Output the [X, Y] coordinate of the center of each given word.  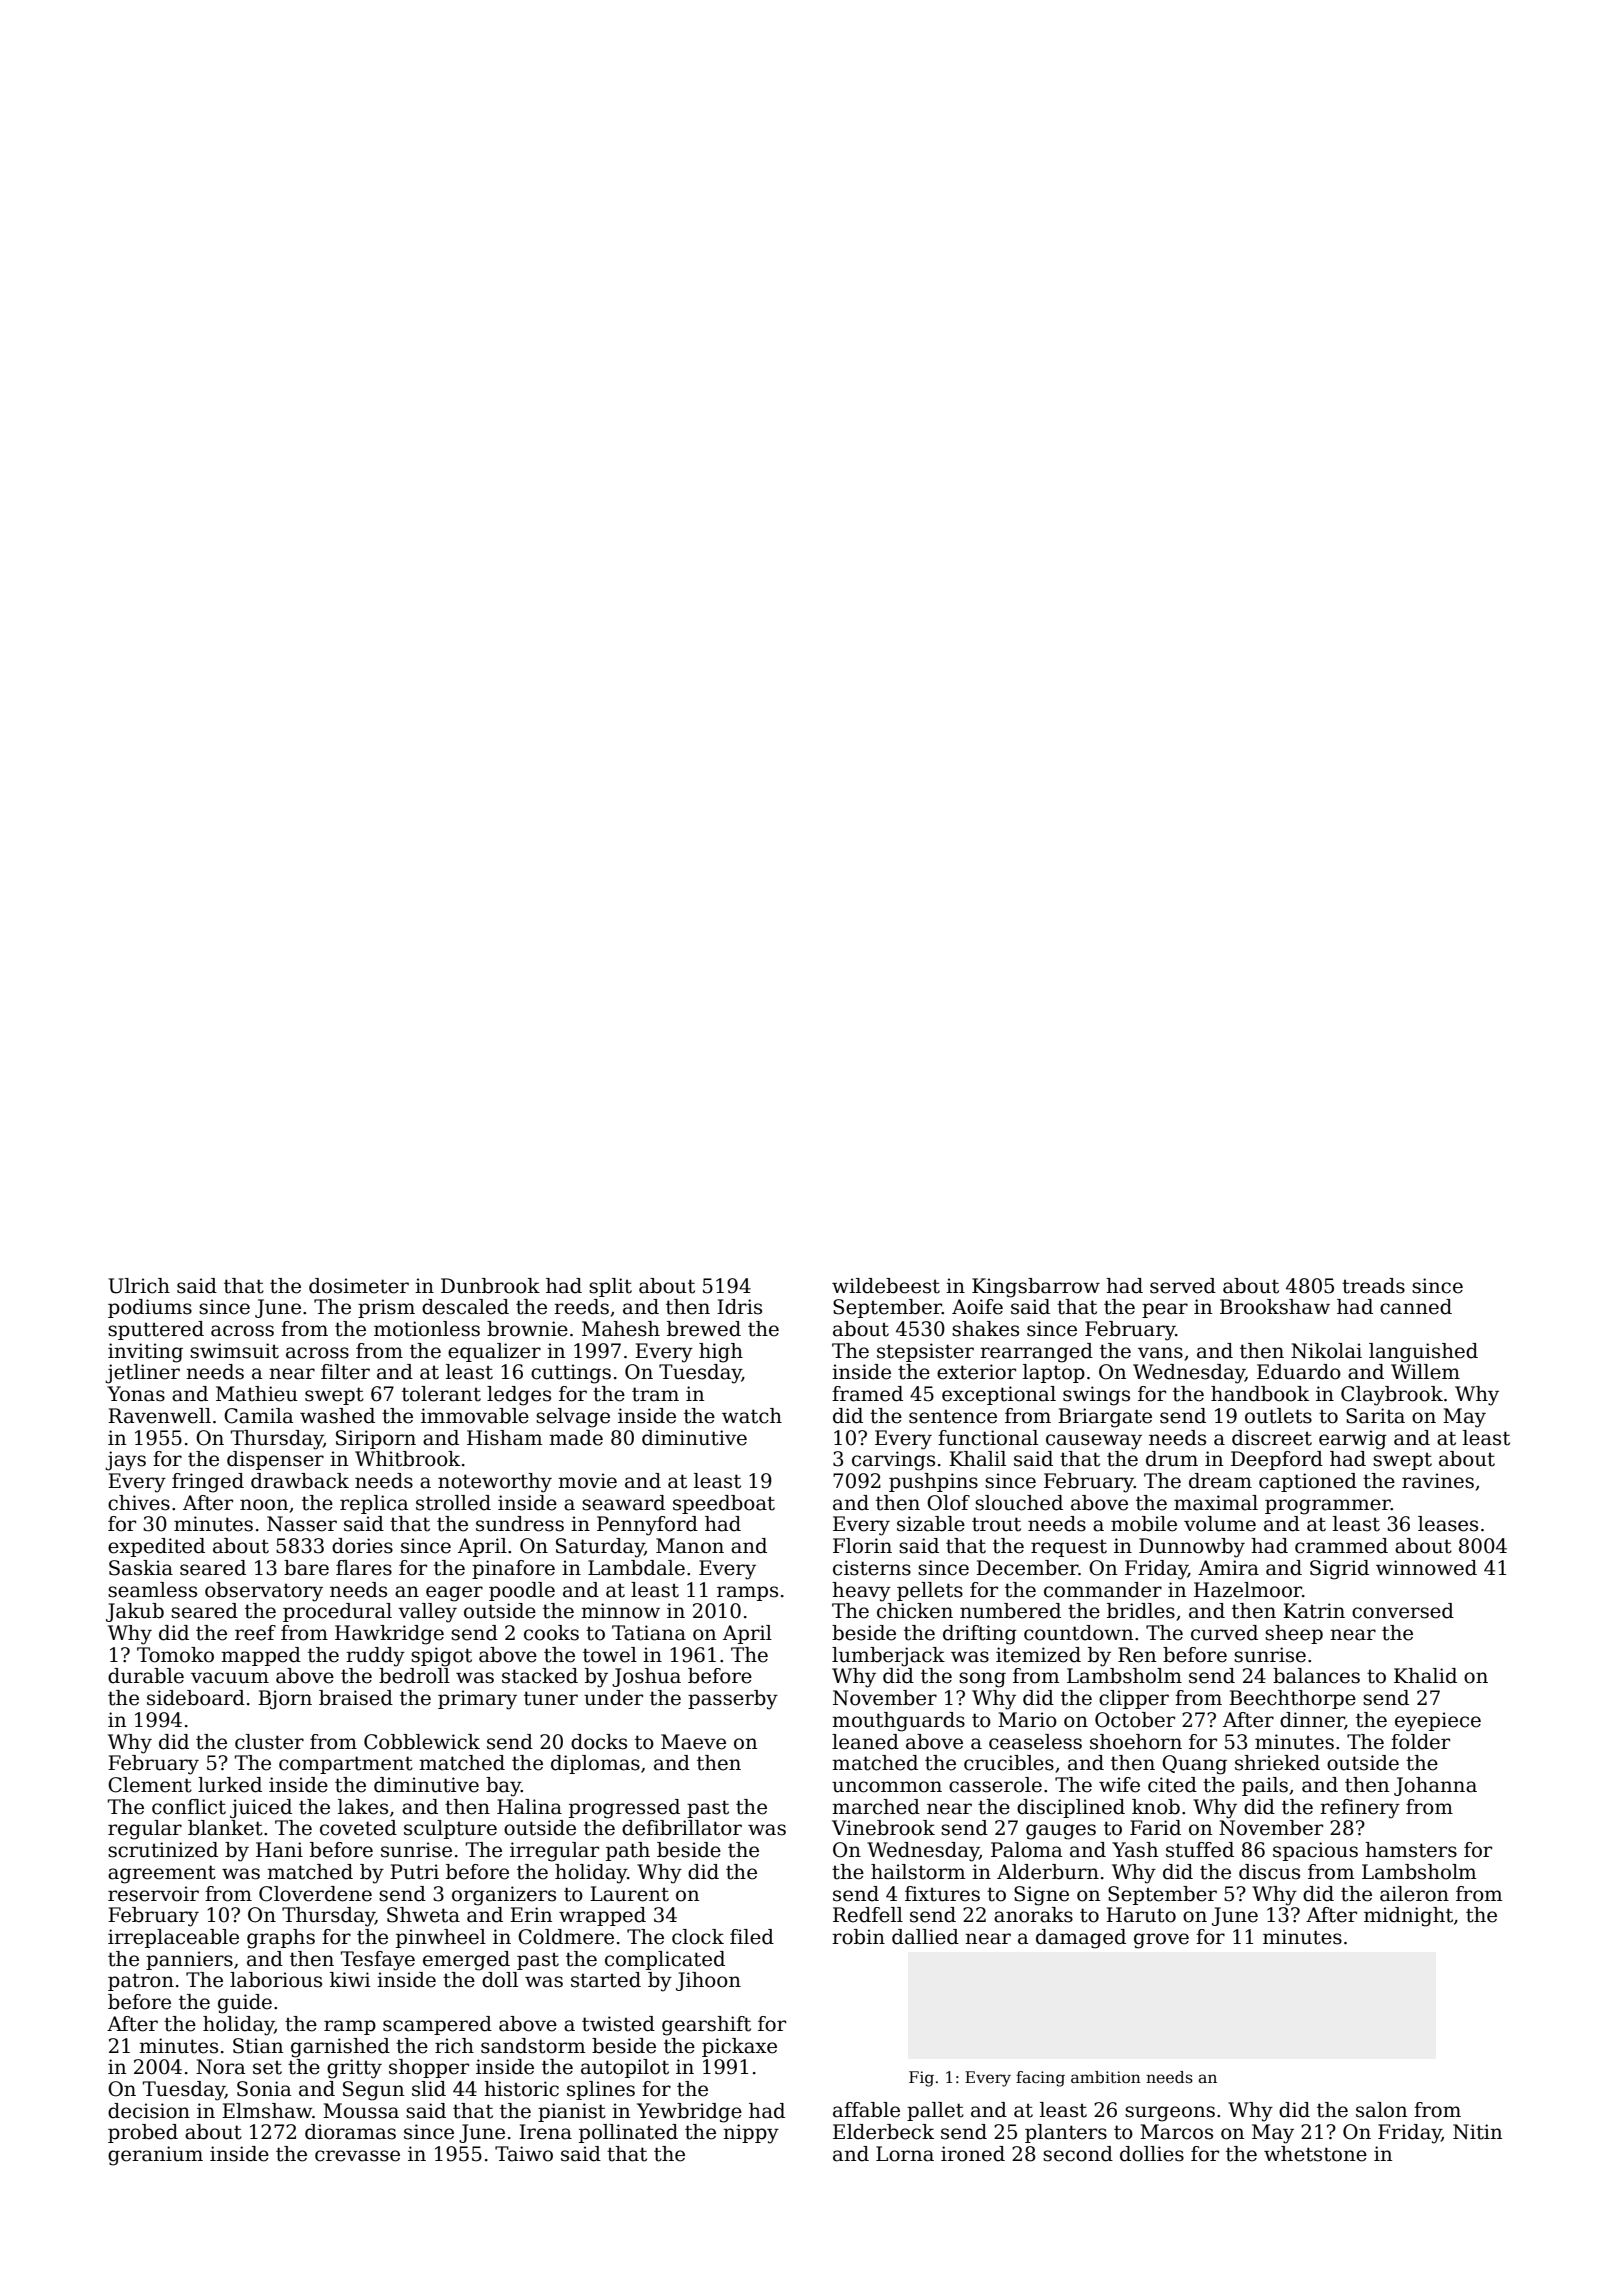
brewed [704, 1329]
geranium [155, 2156]
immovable [475, 1416]
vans [1160, 1353]
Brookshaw [1275, 1307]
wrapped [602, 1916]
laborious [276, 1980]
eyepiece [1438, 1722]
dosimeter [359, 1286]
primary [477, 1700]
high [721, 1353]
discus [1269, 1872]
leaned [865, 1742]
